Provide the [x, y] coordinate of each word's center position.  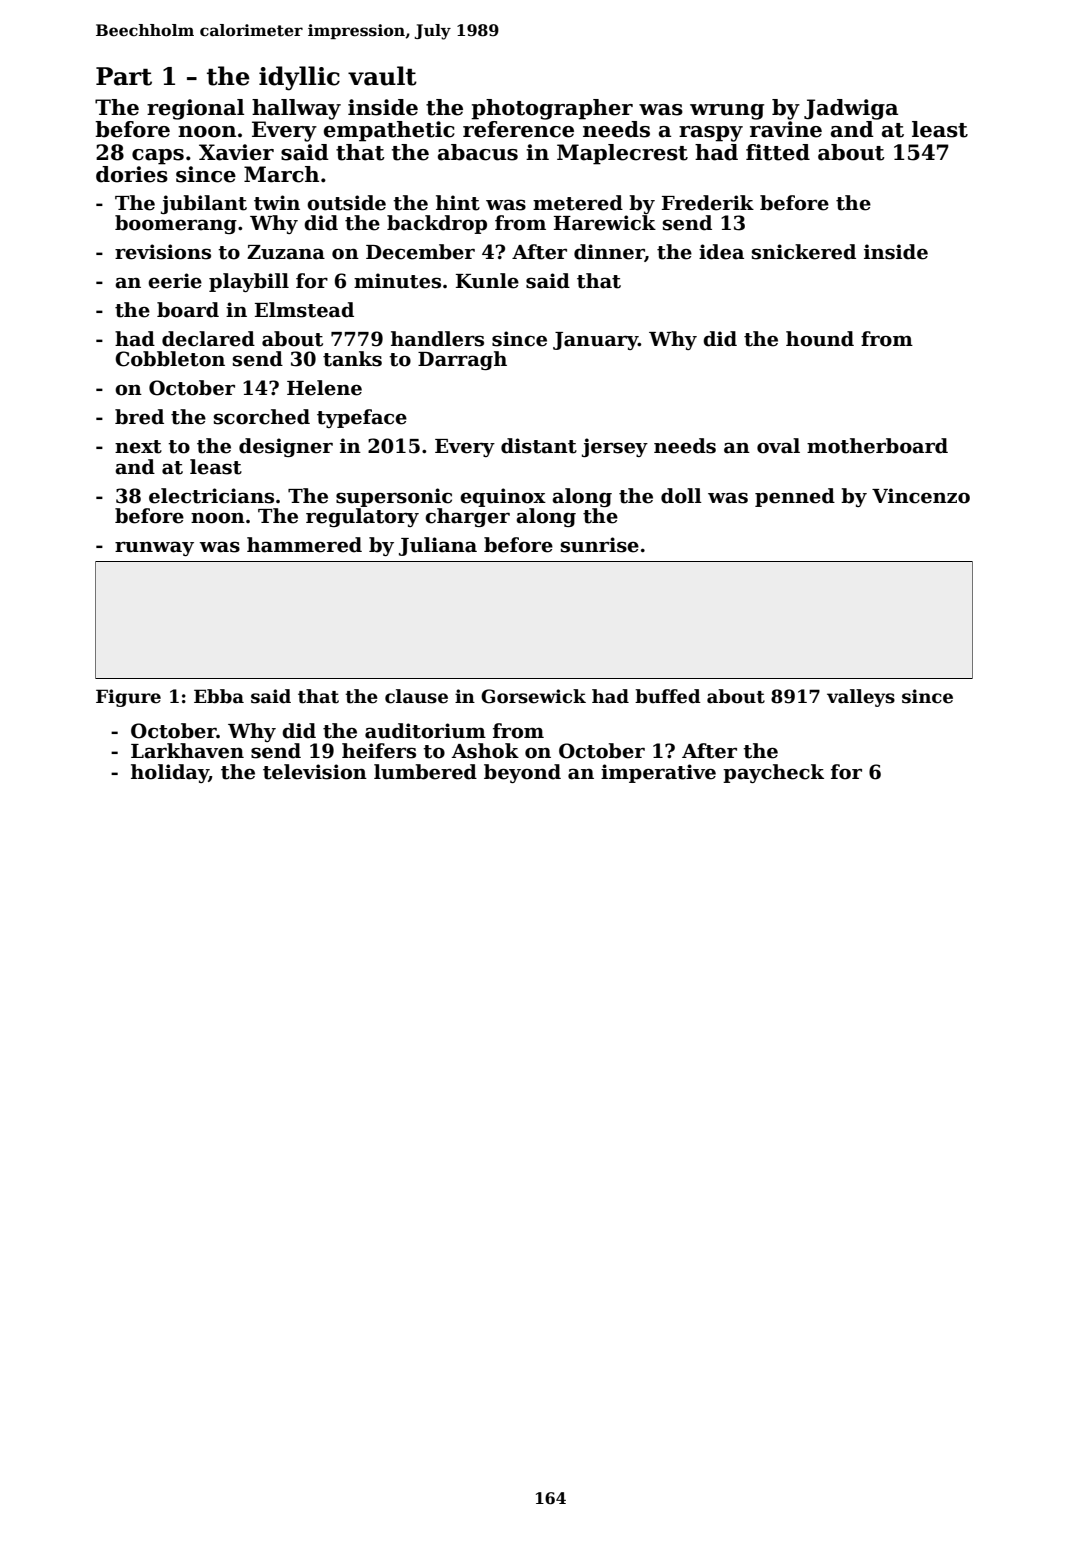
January [595, 341]
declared [208, 339]
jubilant [204, 204]
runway [154, 548]
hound [820, 339]
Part [124, 76]
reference [518, 129]
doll [681, 496]
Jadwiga [851, 109]
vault [382, 76]
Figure [128, 698]
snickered [804, 252]
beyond [522, 773]
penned [795, 497]
